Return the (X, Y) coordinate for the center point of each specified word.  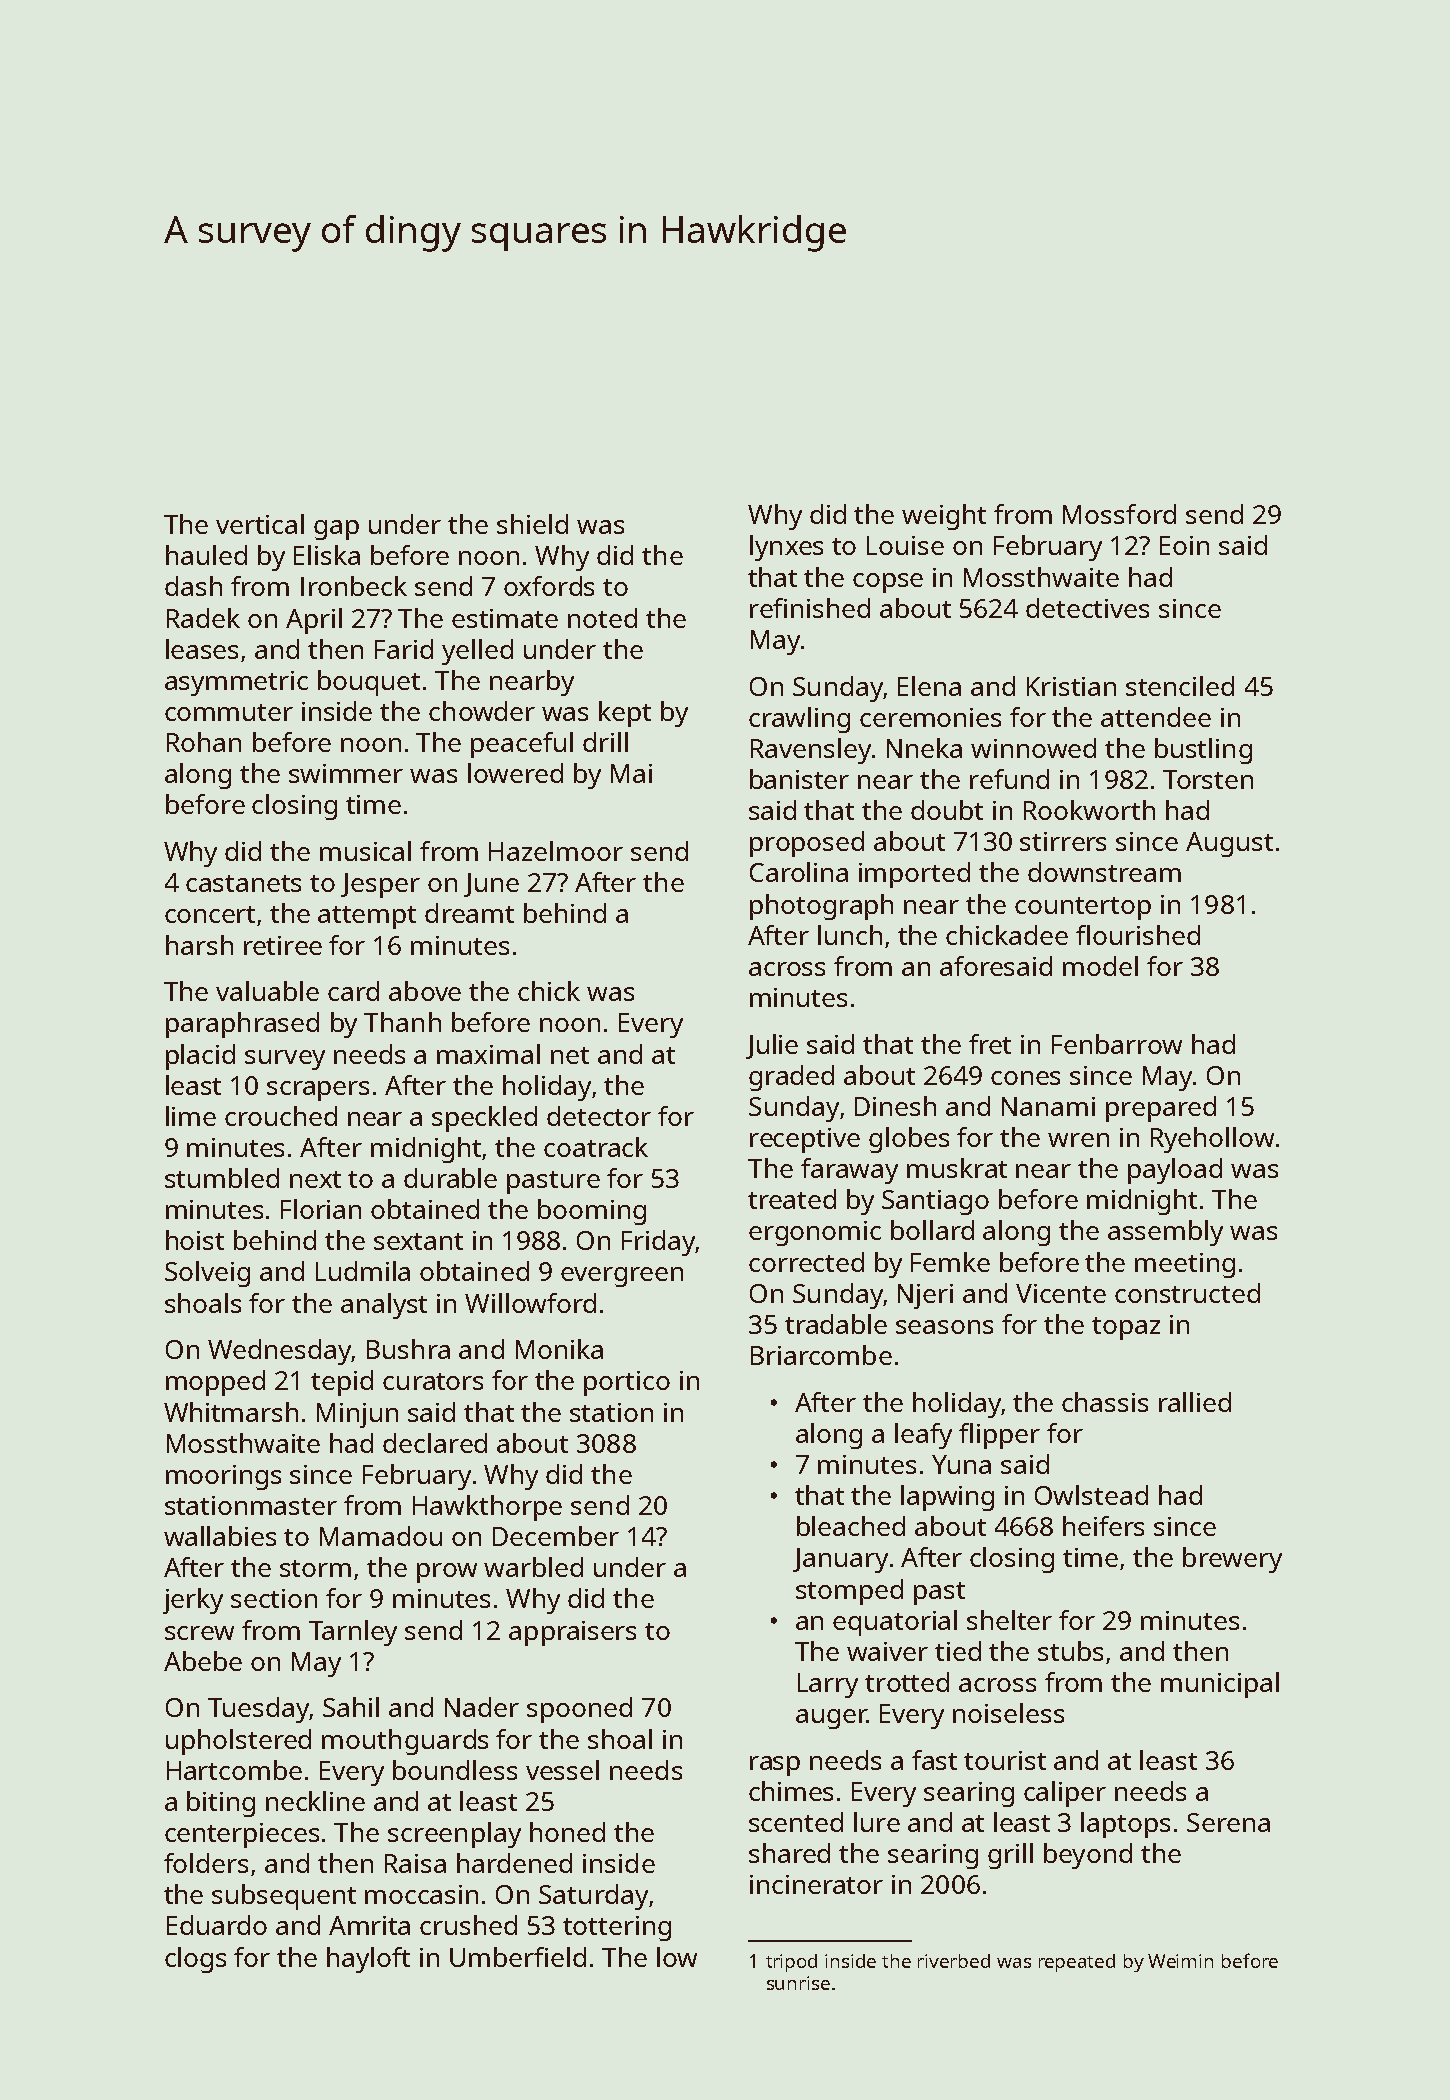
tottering (617, 1928)
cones (1025, 1078)
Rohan (204, 742)
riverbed (954, 1961)
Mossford (1119, 514)
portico (627, 1383)
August (1229, 844)
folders (206, 1863)
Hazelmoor (556, 851)
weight (944, 517)
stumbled (222, 1178)
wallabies (220, 1536)
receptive (805, 1140)
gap (336, 530)
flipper (999, 1436)
